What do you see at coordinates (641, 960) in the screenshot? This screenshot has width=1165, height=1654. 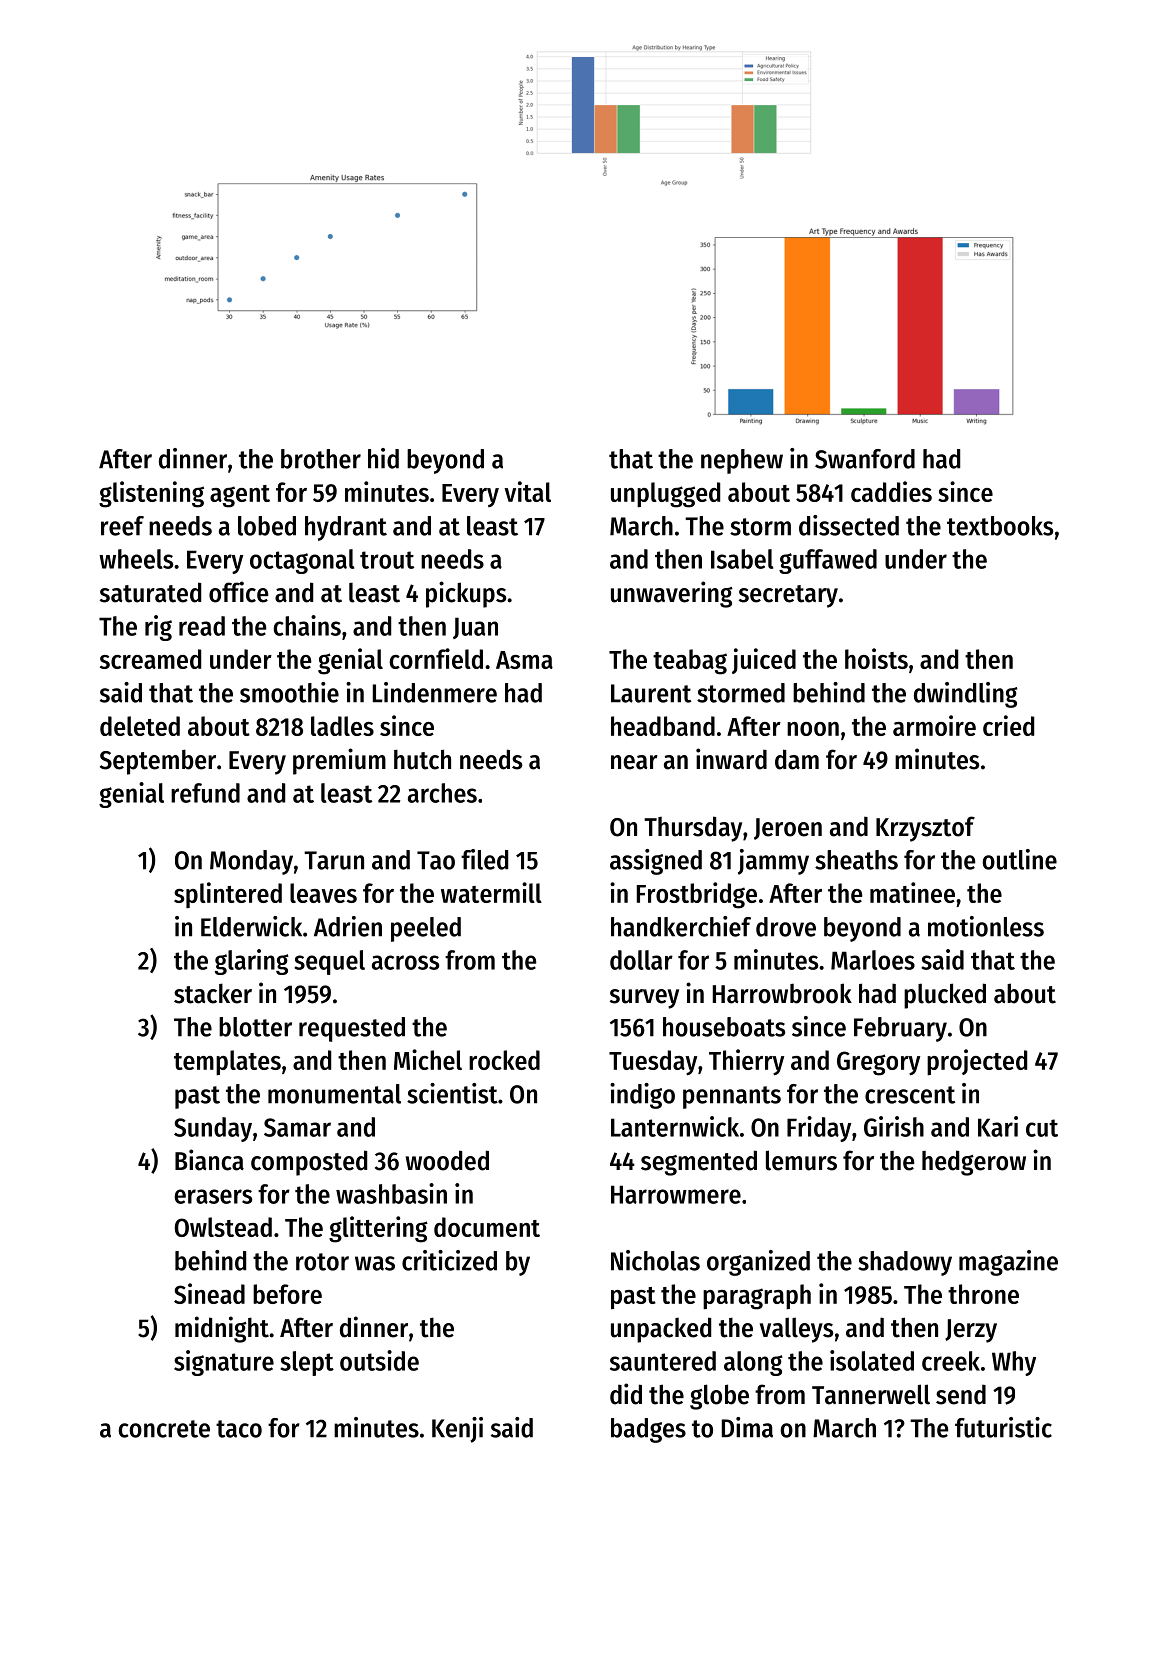 I see `dollar` at bounding box center [641, 960].
